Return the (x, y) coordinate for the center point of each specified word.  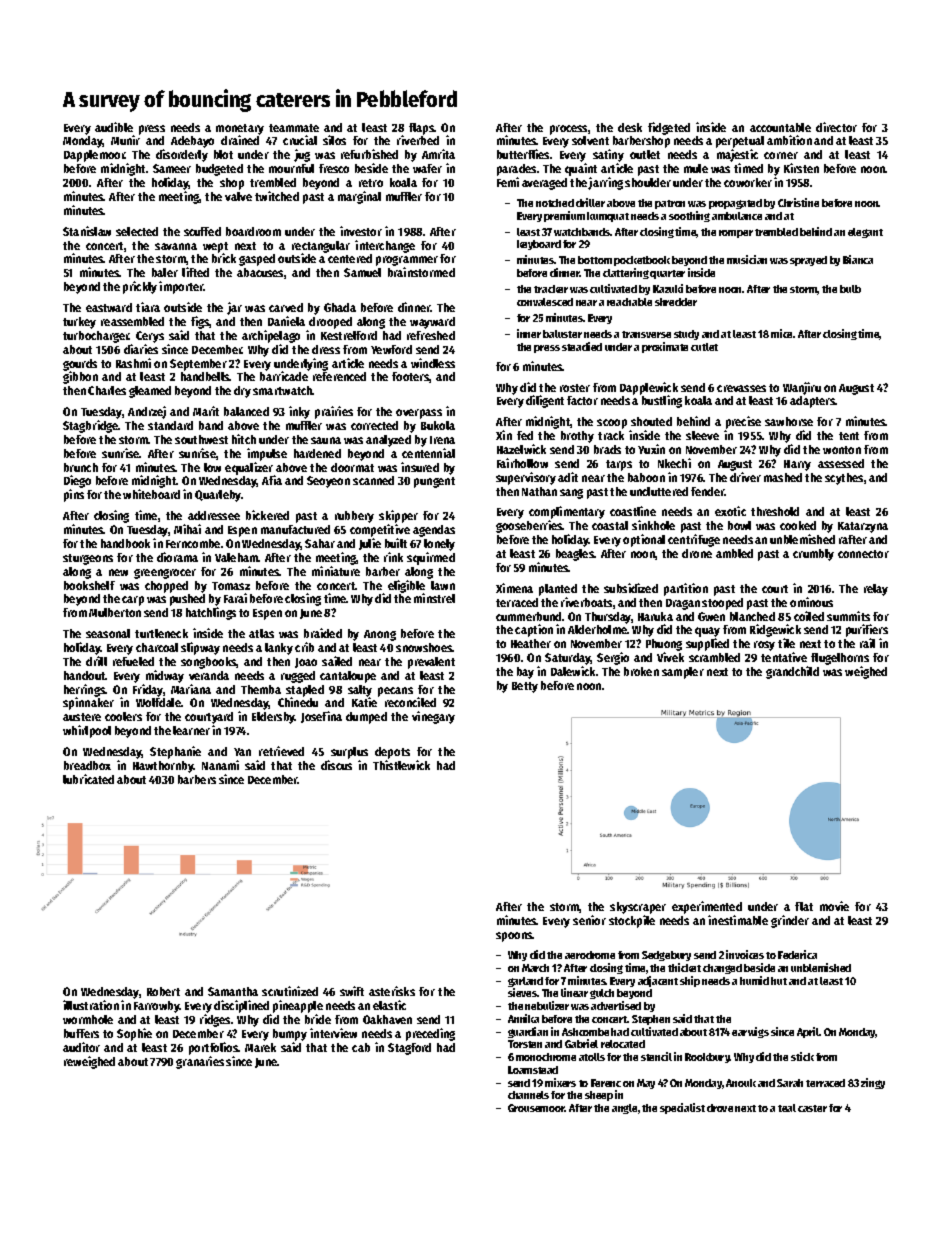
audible (114, 127)
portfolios (214, 1048)
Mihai (187, 529)
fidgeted (669, 128)
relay (876, 590)
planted (558, 590)
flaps (421, 129)
